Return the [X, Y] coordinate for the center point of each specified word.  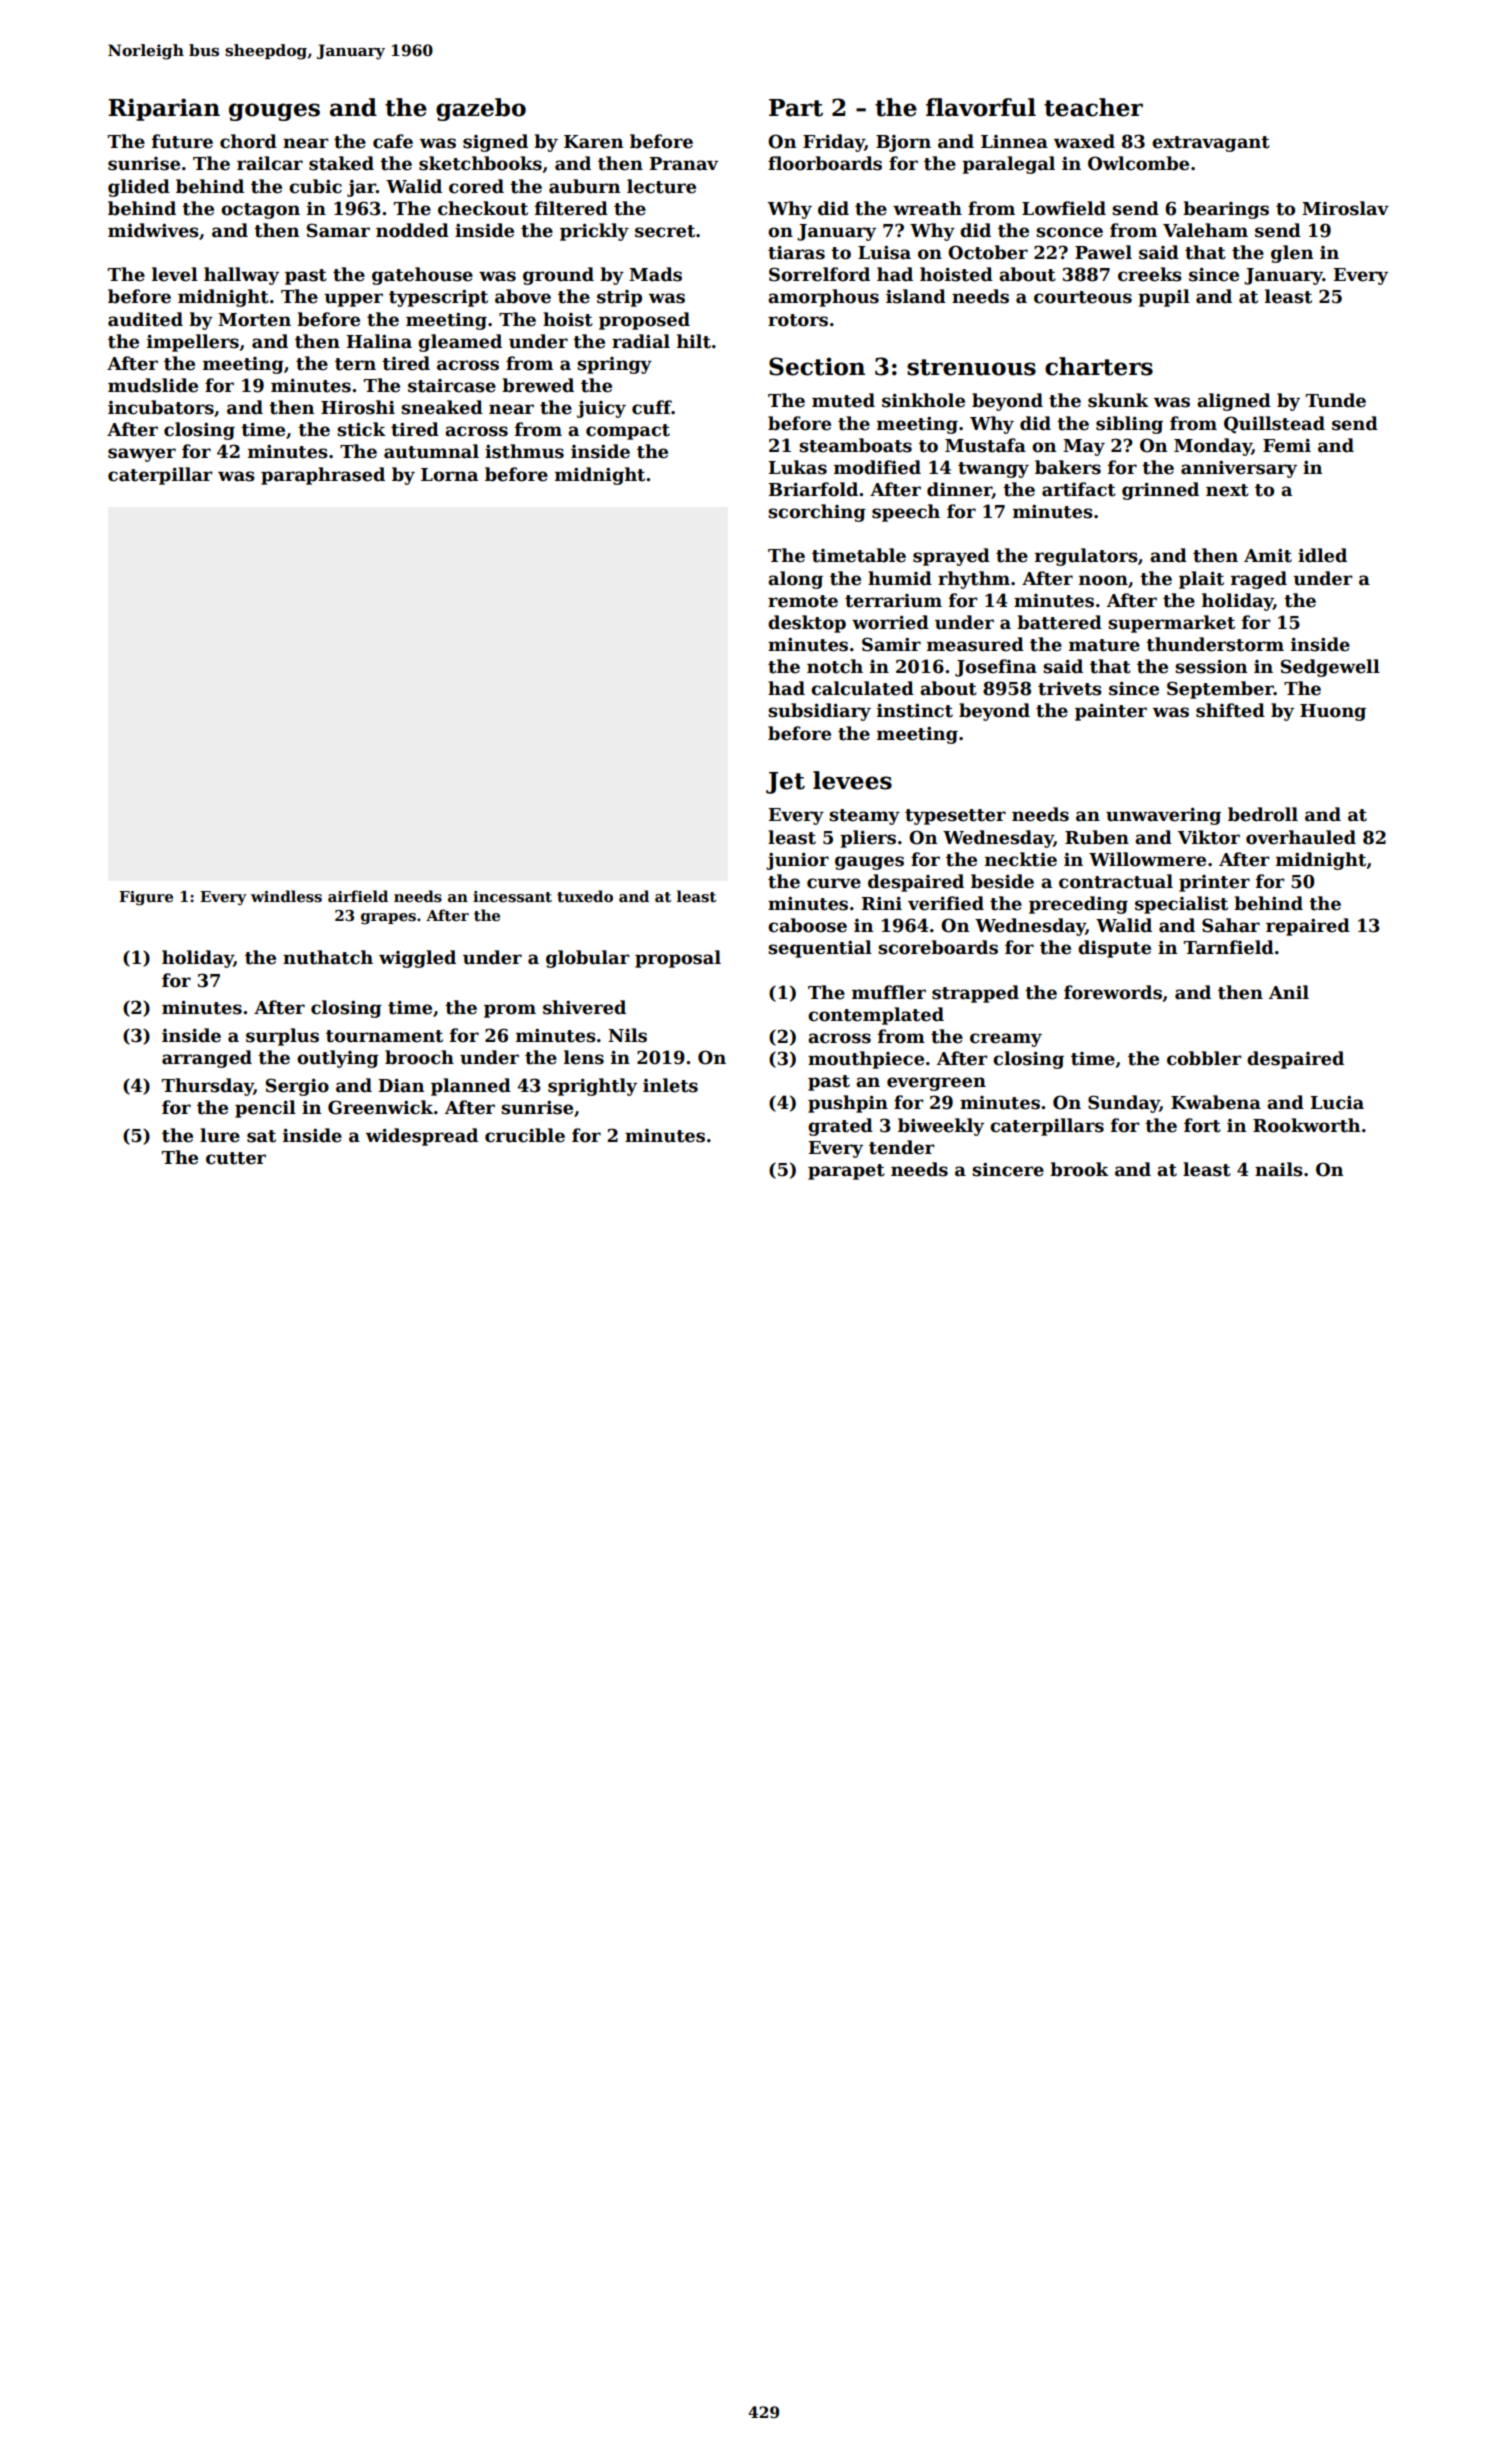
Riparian [164, 109]
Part [796, 108]
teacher [1093, 107]
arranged [207, 1059]
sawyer [142, 455]
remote [803, 601]
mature [1104, 645]
